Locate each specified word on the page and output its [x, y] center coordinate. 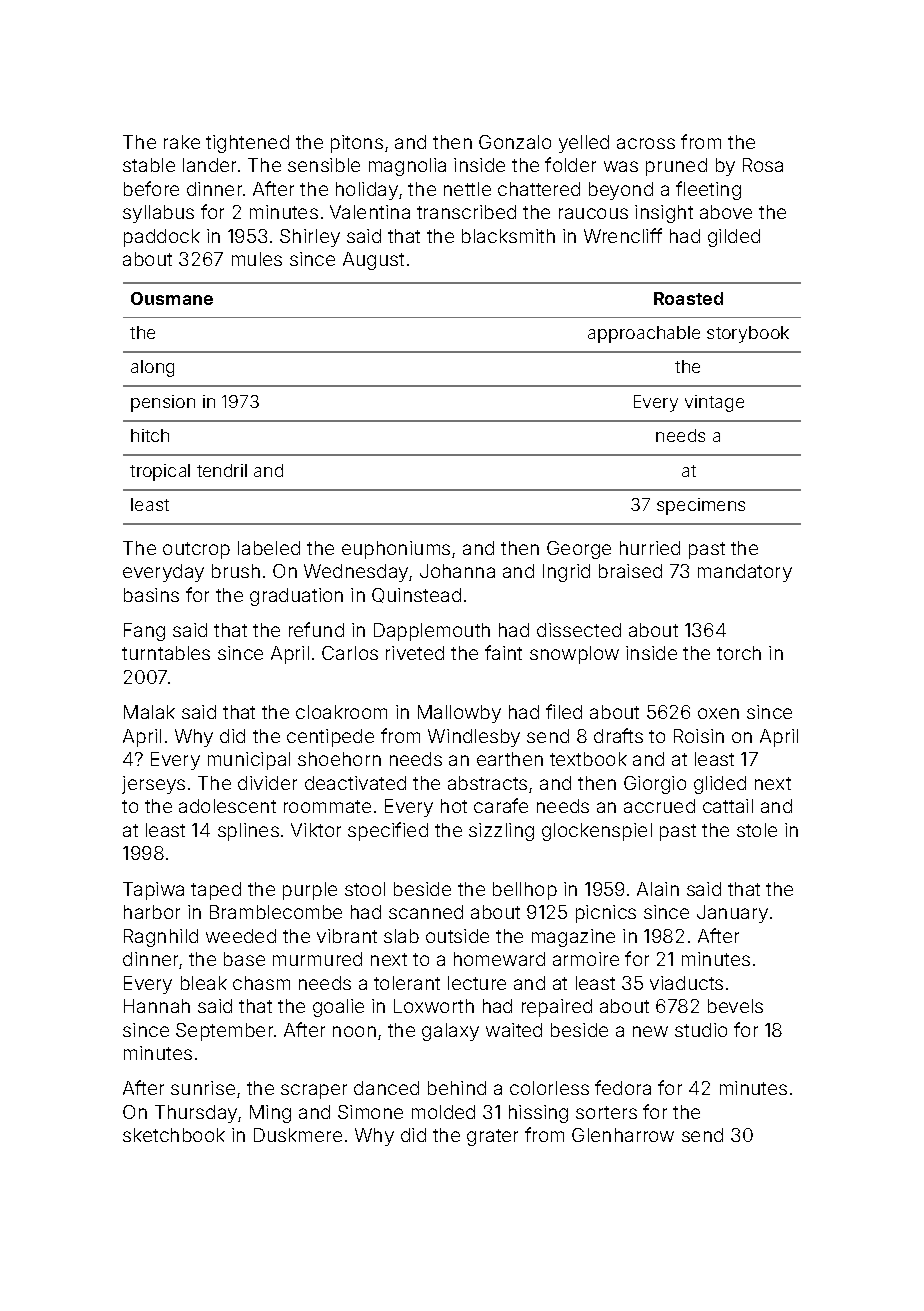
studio [701, 1030]
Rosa [763, 165]
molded [443, 1112]
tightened [247, 144]
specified [388, 831]
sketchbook [174, 1135]
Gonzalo [515, 142]
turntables [166, 653]
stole [757, 830]
